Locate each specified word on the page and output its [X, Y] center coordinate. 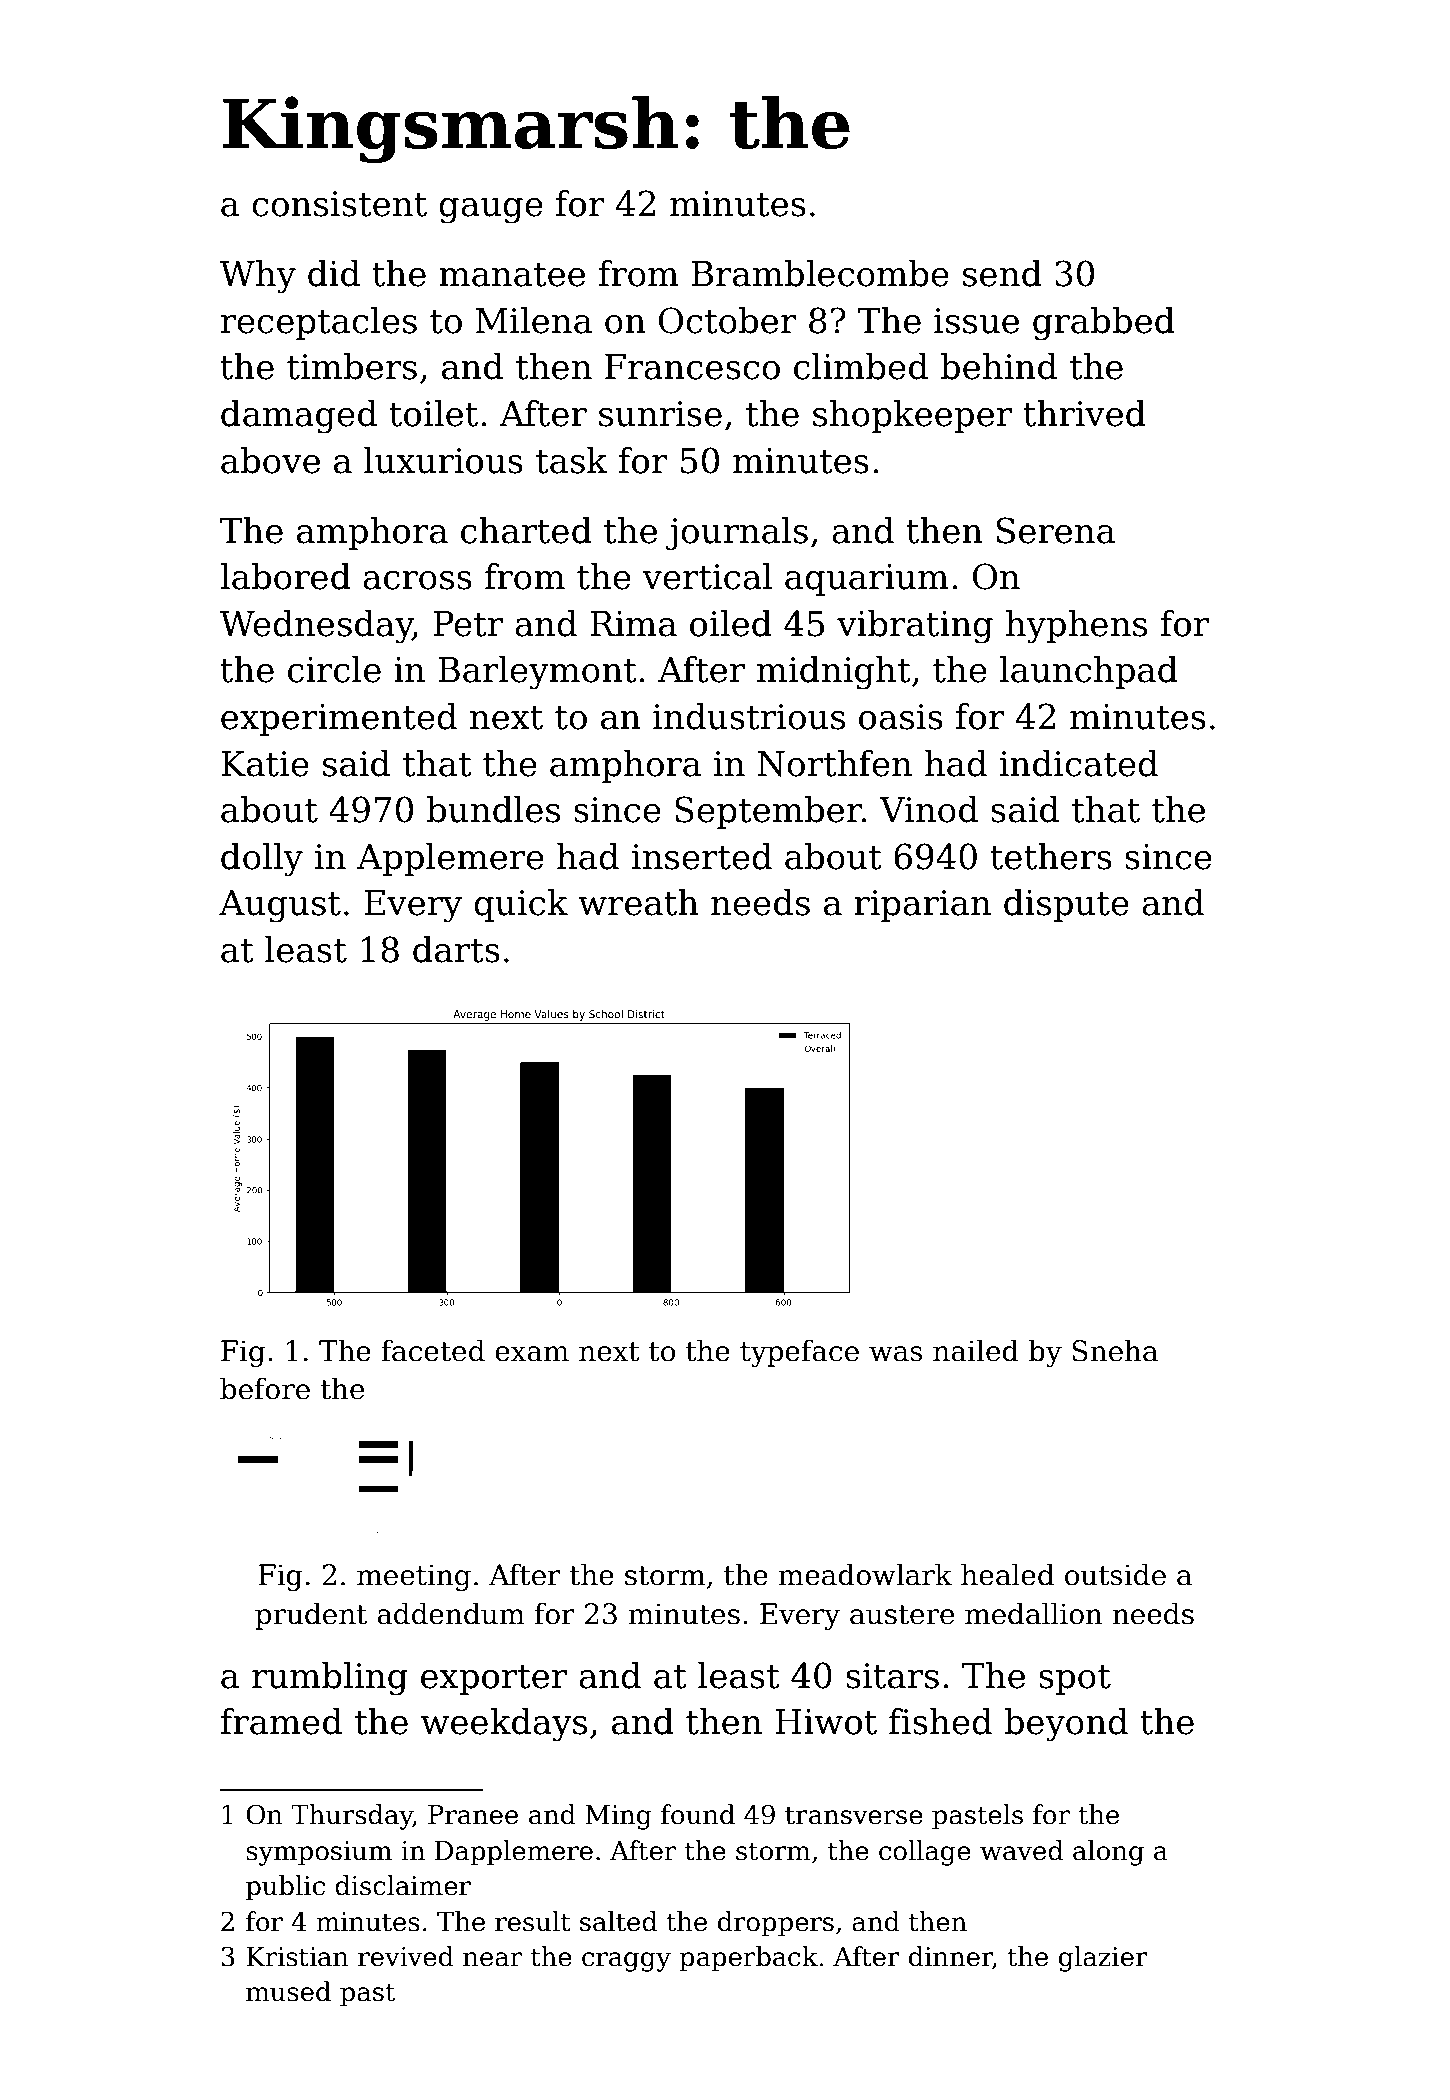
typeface [799, 1353]
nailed [976, 1350]
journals [737, 534]
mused [288, 1991]
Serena [1056, 530]
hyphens [1076, 627]
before [265, 1388]
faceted [433, 1350]
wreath [638, 902]
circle [334, 669]
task [572, 460]
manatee [512, 275]
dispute [1066, 905]
